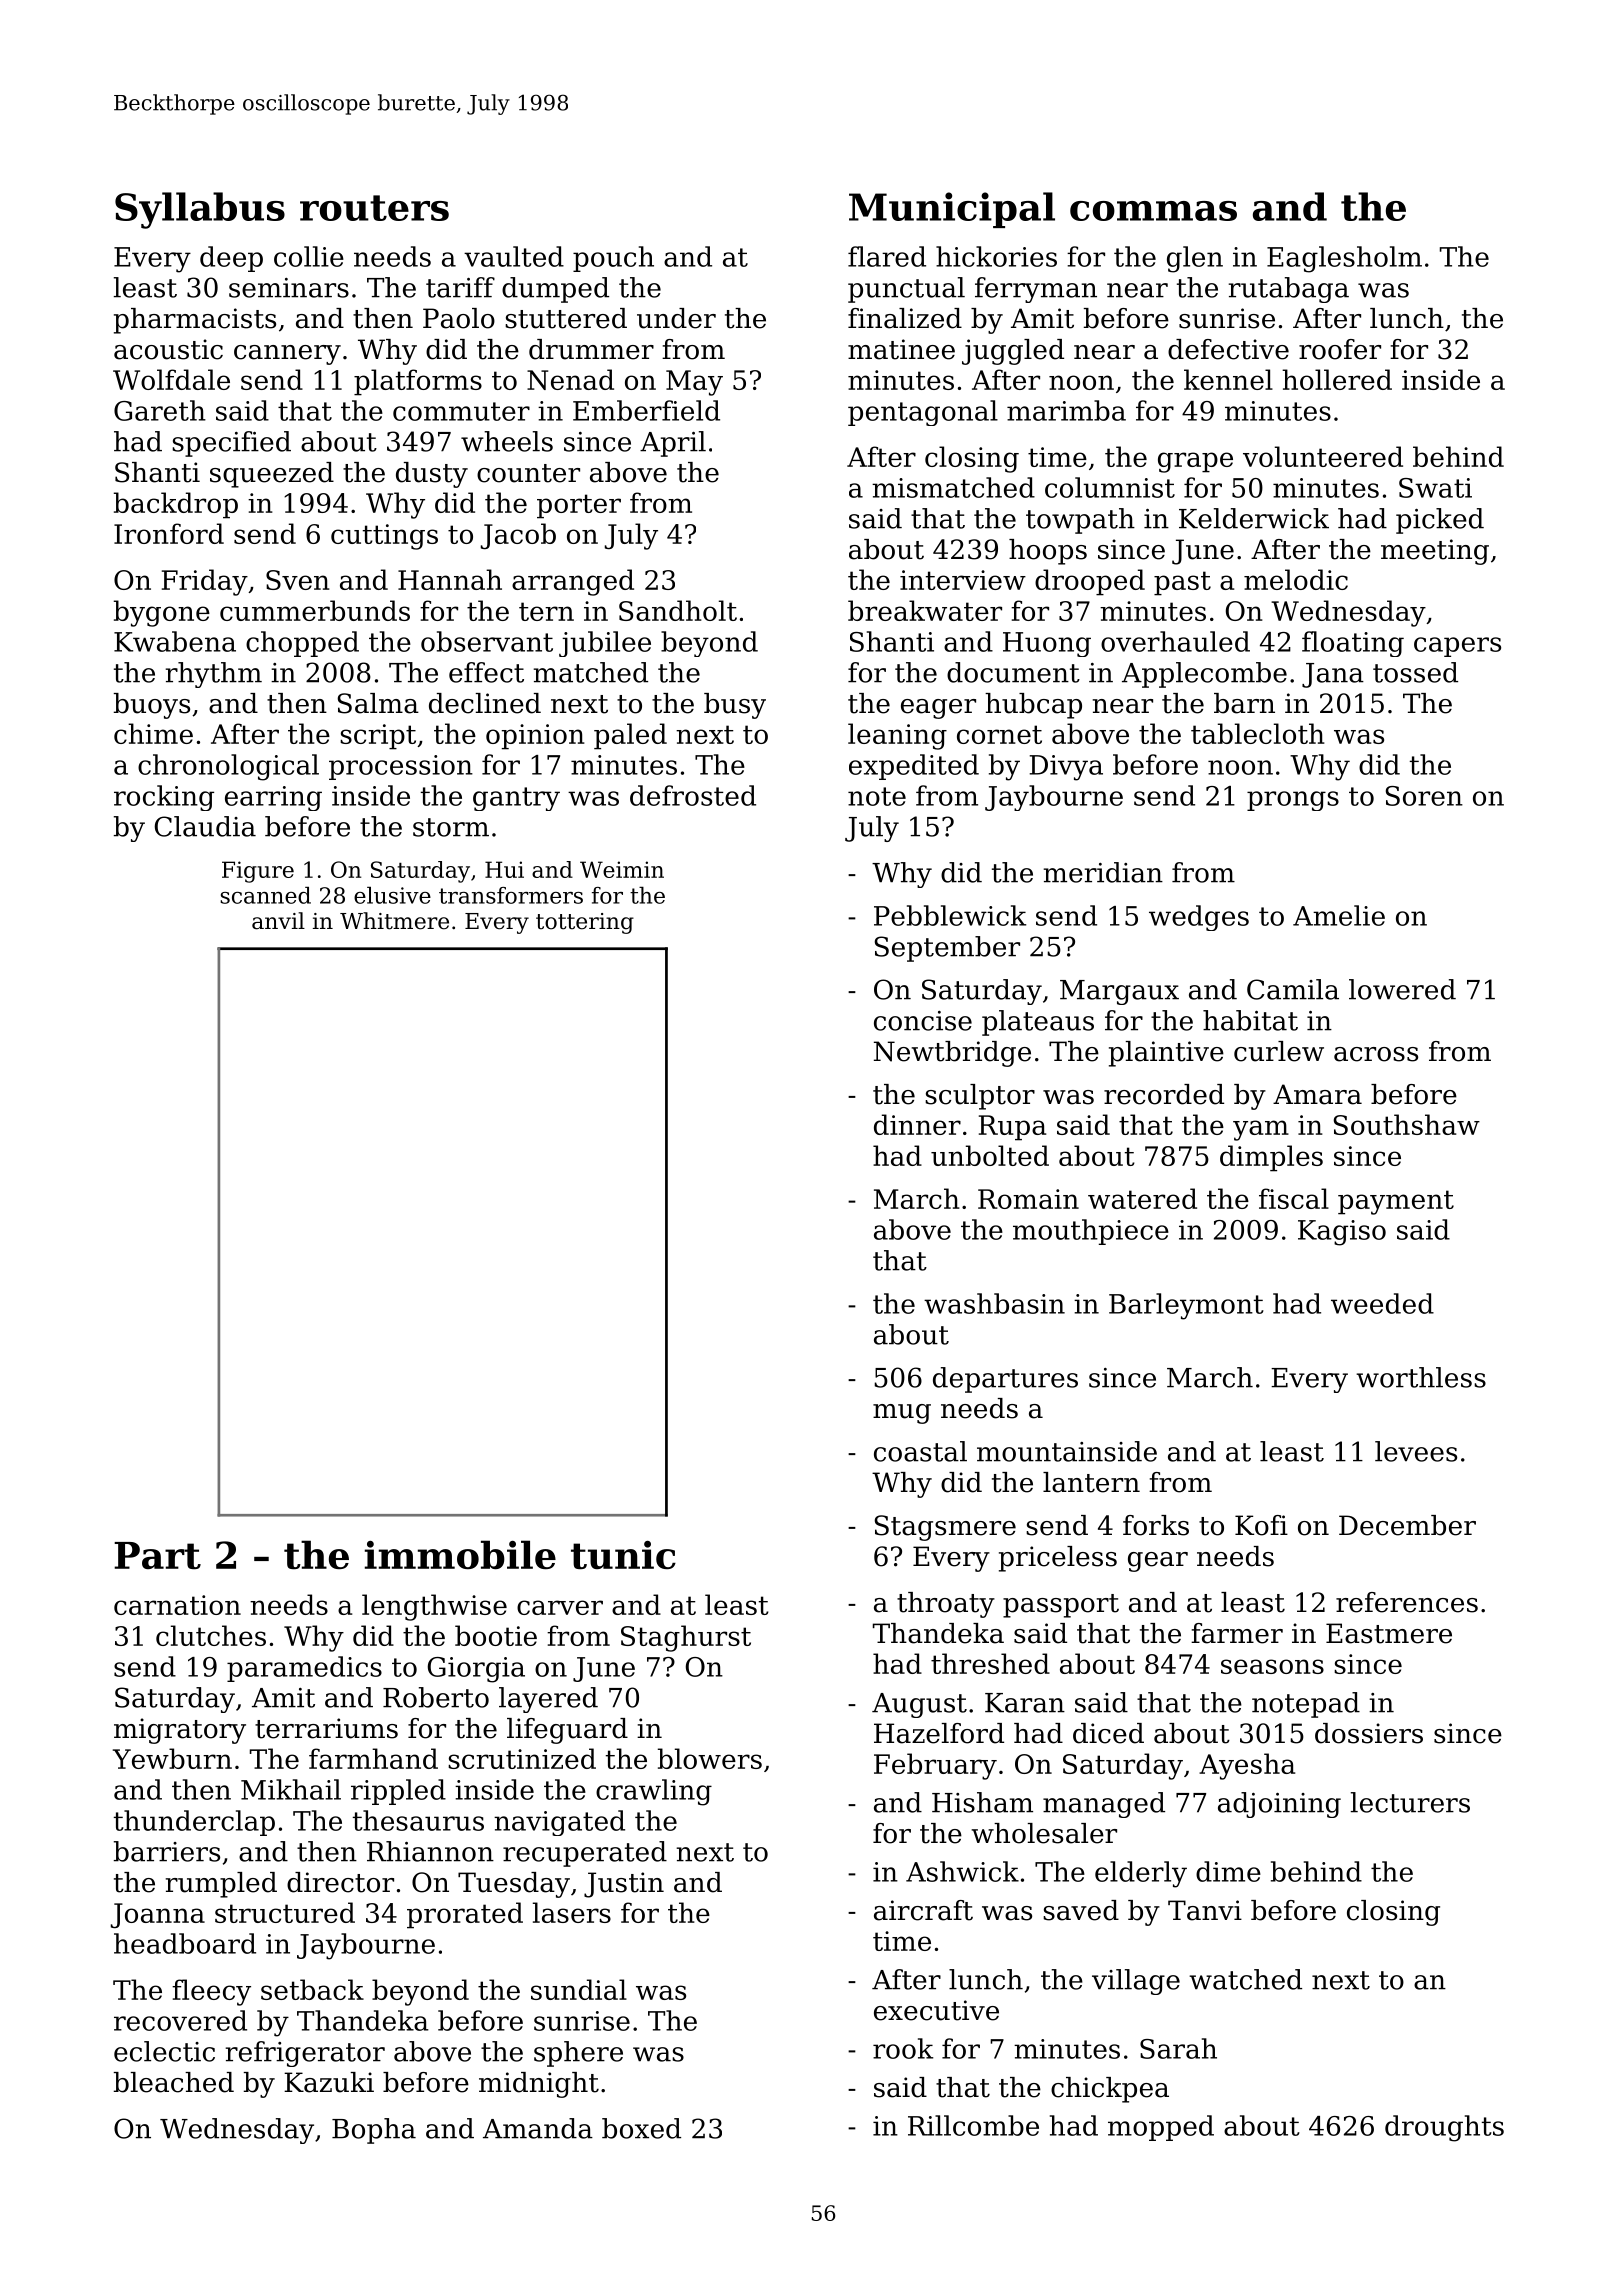  I want to click on blowers, so click(710, 1758).
